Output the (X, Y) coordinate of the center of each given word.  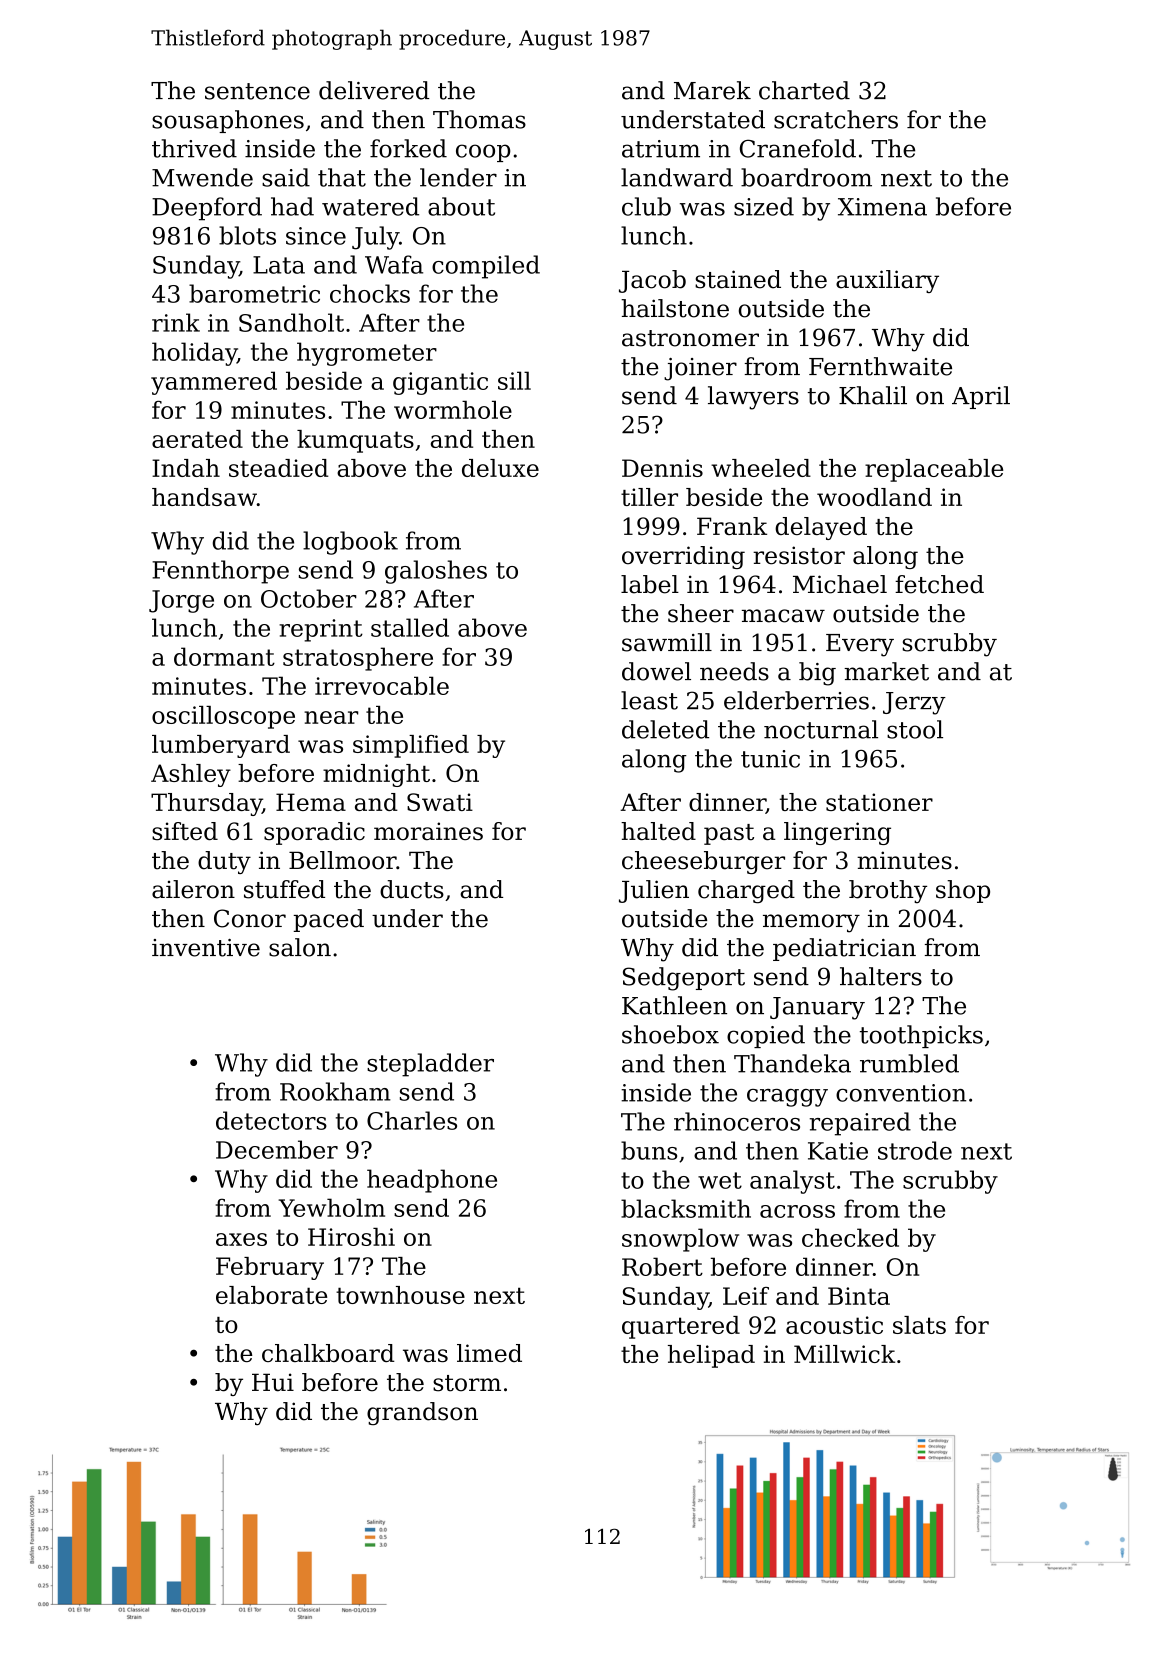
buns (649, 1150)
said (286, 177)
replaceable (934, 470)
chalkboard (328, 1353)
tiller (649, 497)
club (646, 206)
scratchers (836, 119)
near (331, 717)
